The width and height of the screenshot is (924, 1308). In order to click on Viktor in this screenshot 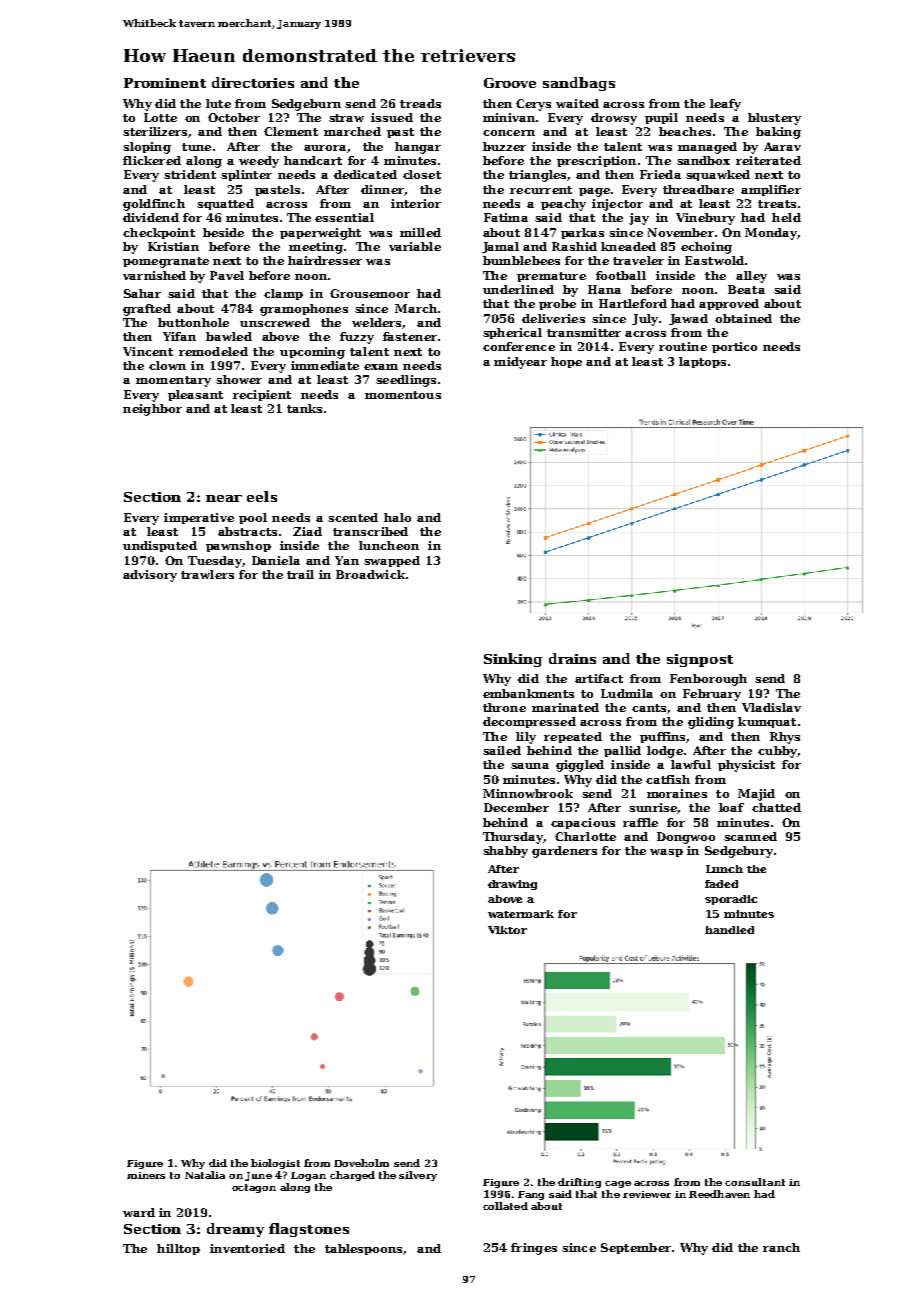, I will do `click(507, 930)`.
